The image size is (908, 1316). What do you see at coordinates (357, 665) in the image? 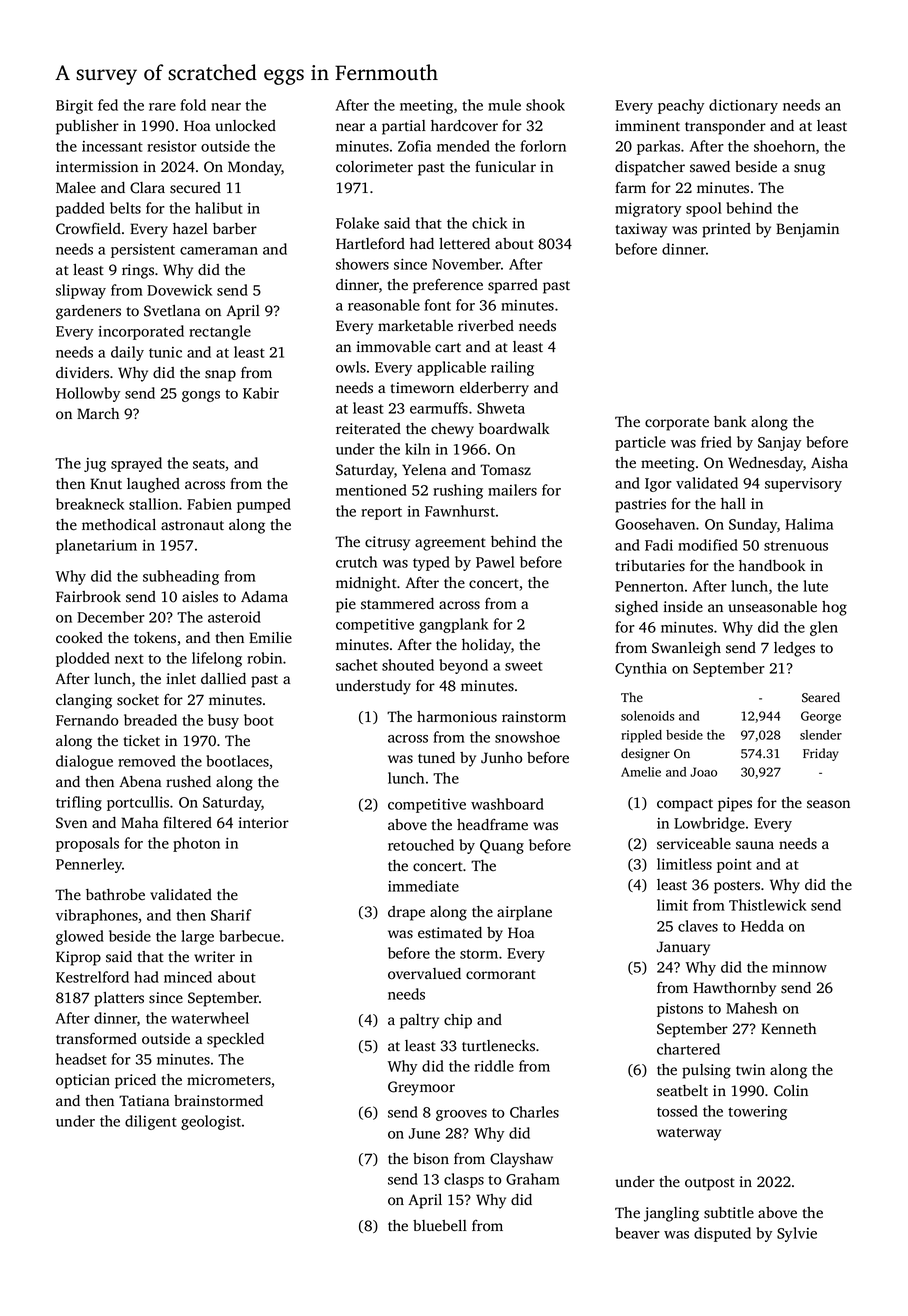
I see `sachet` at bounding box center [357, 665].
